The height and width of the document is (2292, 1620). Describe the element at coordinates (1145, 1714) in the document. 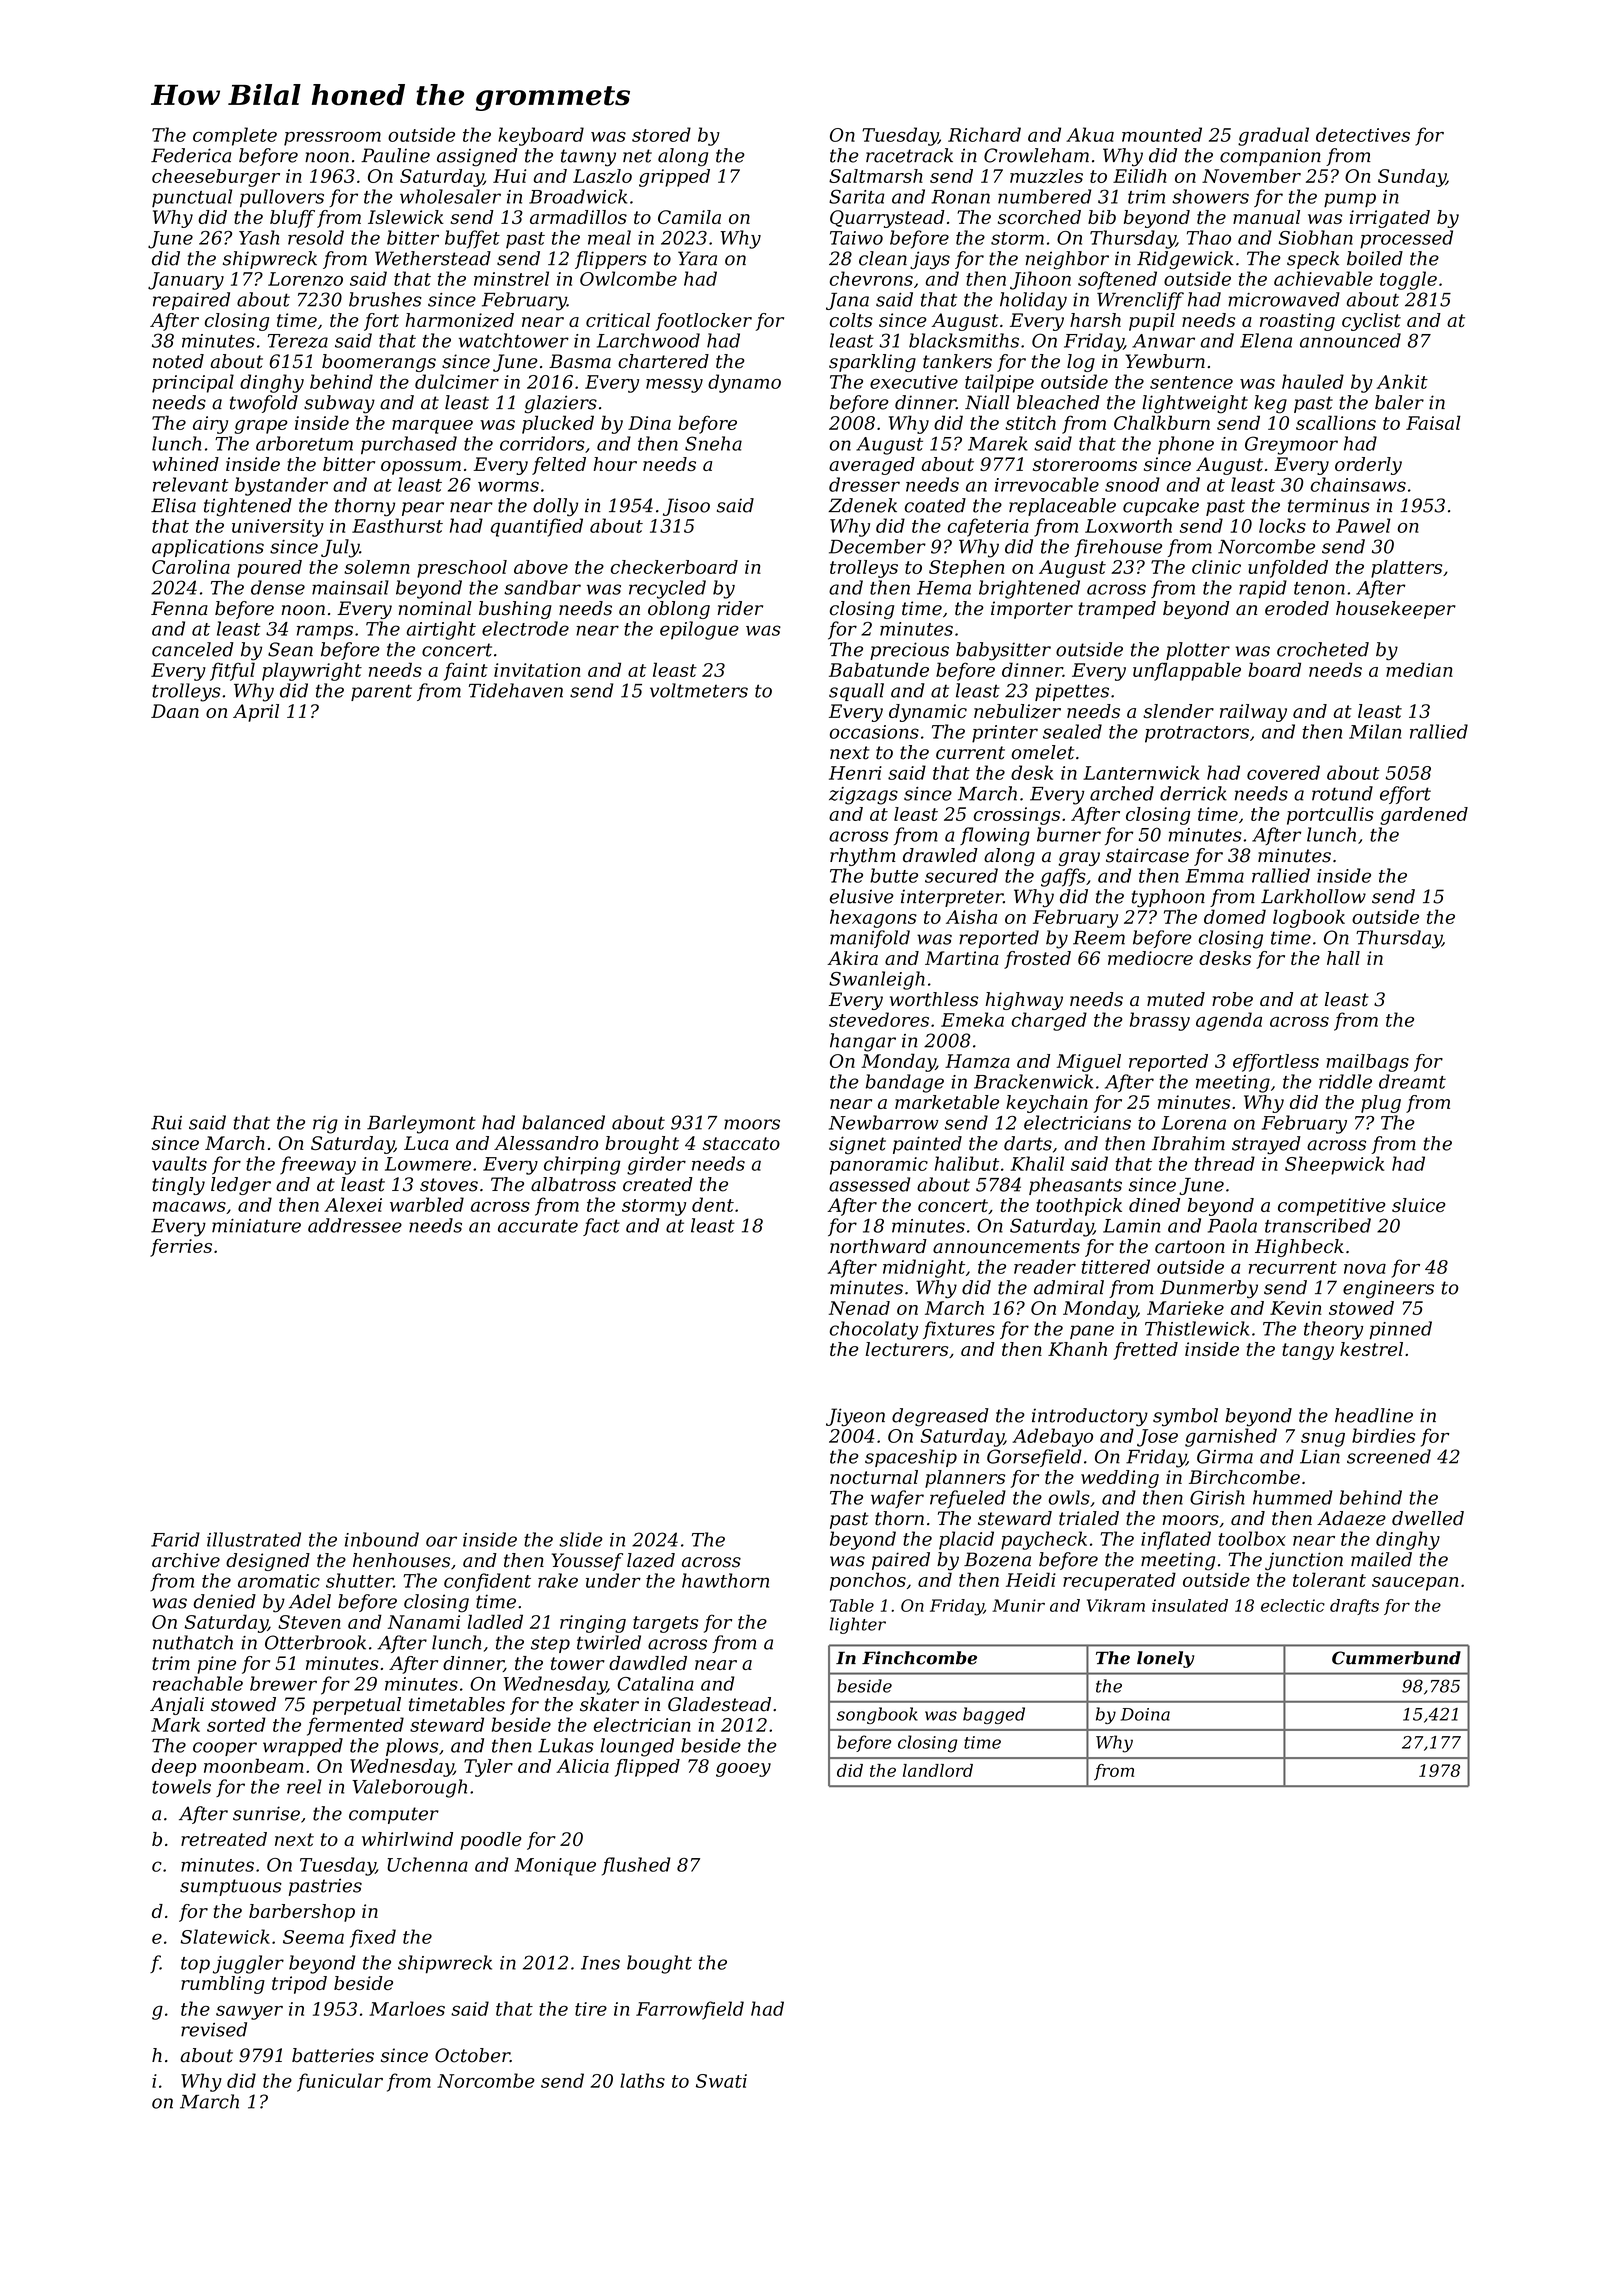

I see `Doina` at that location.
